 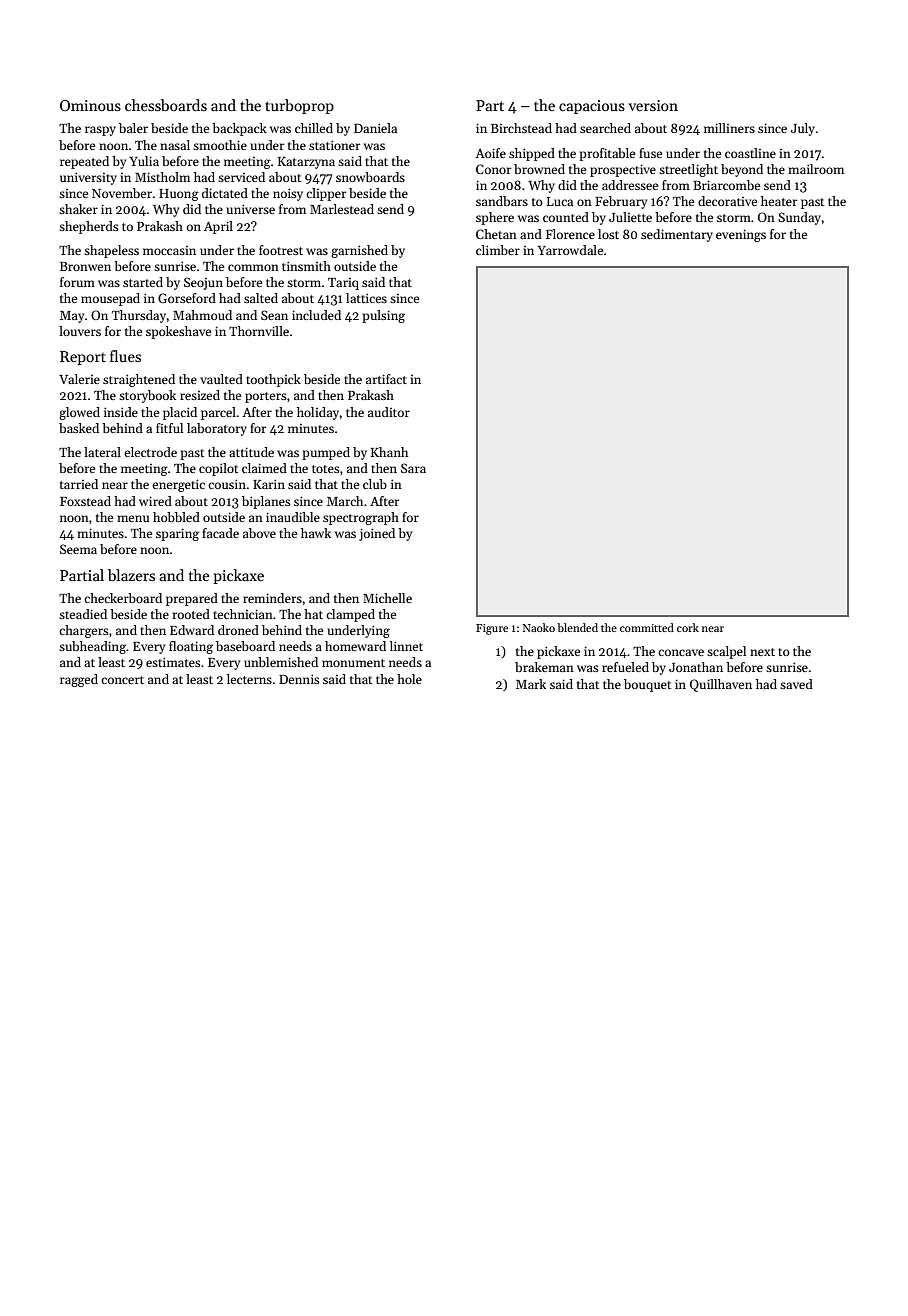 I want to click on Sara, so click(x=413, y=468).
